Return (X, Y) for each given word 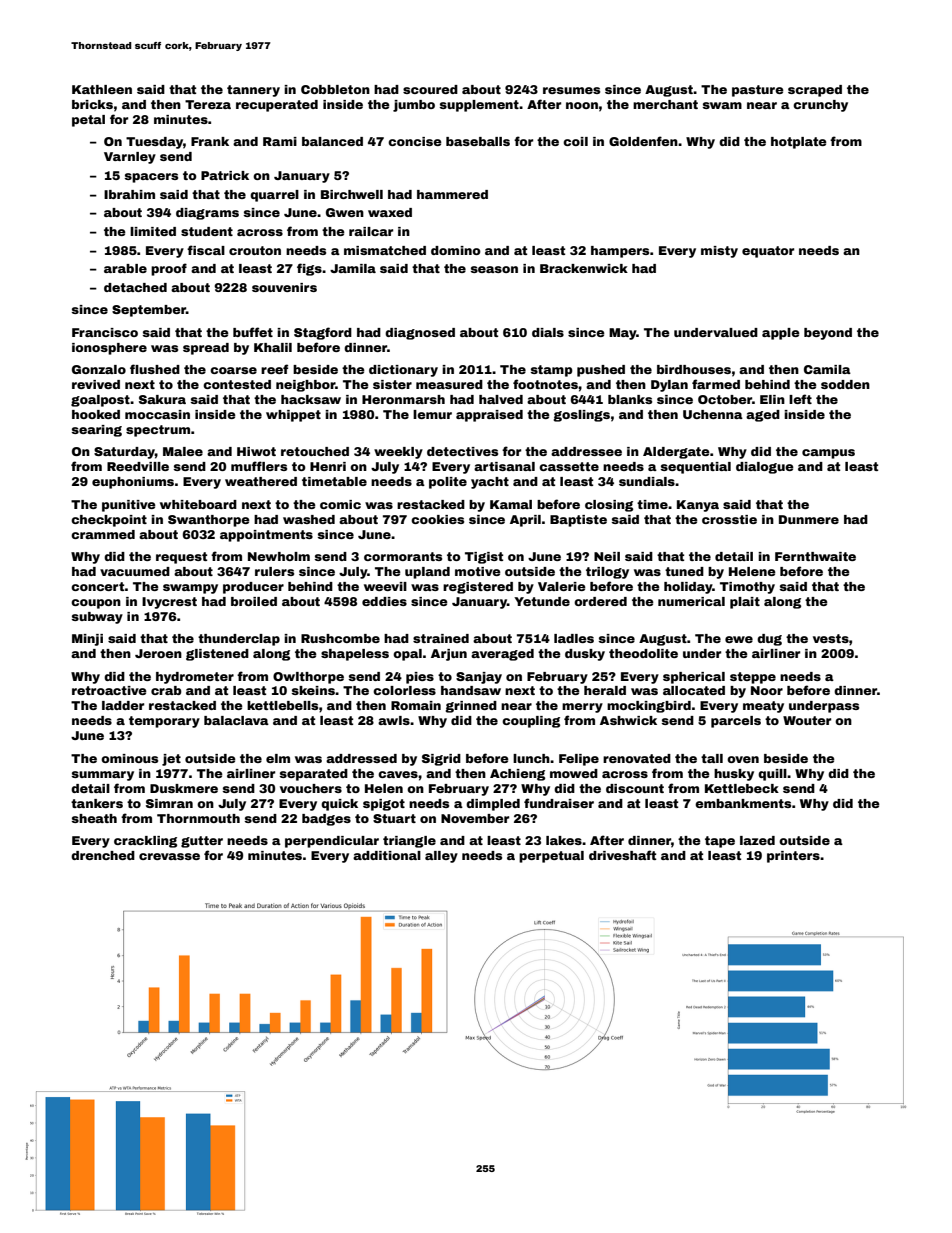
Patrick (225, 175)
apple (781, 334)
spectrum (158, 431)
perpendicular (332, 842)
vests (831, 638)
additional (387, 855)
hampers (620, 252)
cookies (437, 519)
